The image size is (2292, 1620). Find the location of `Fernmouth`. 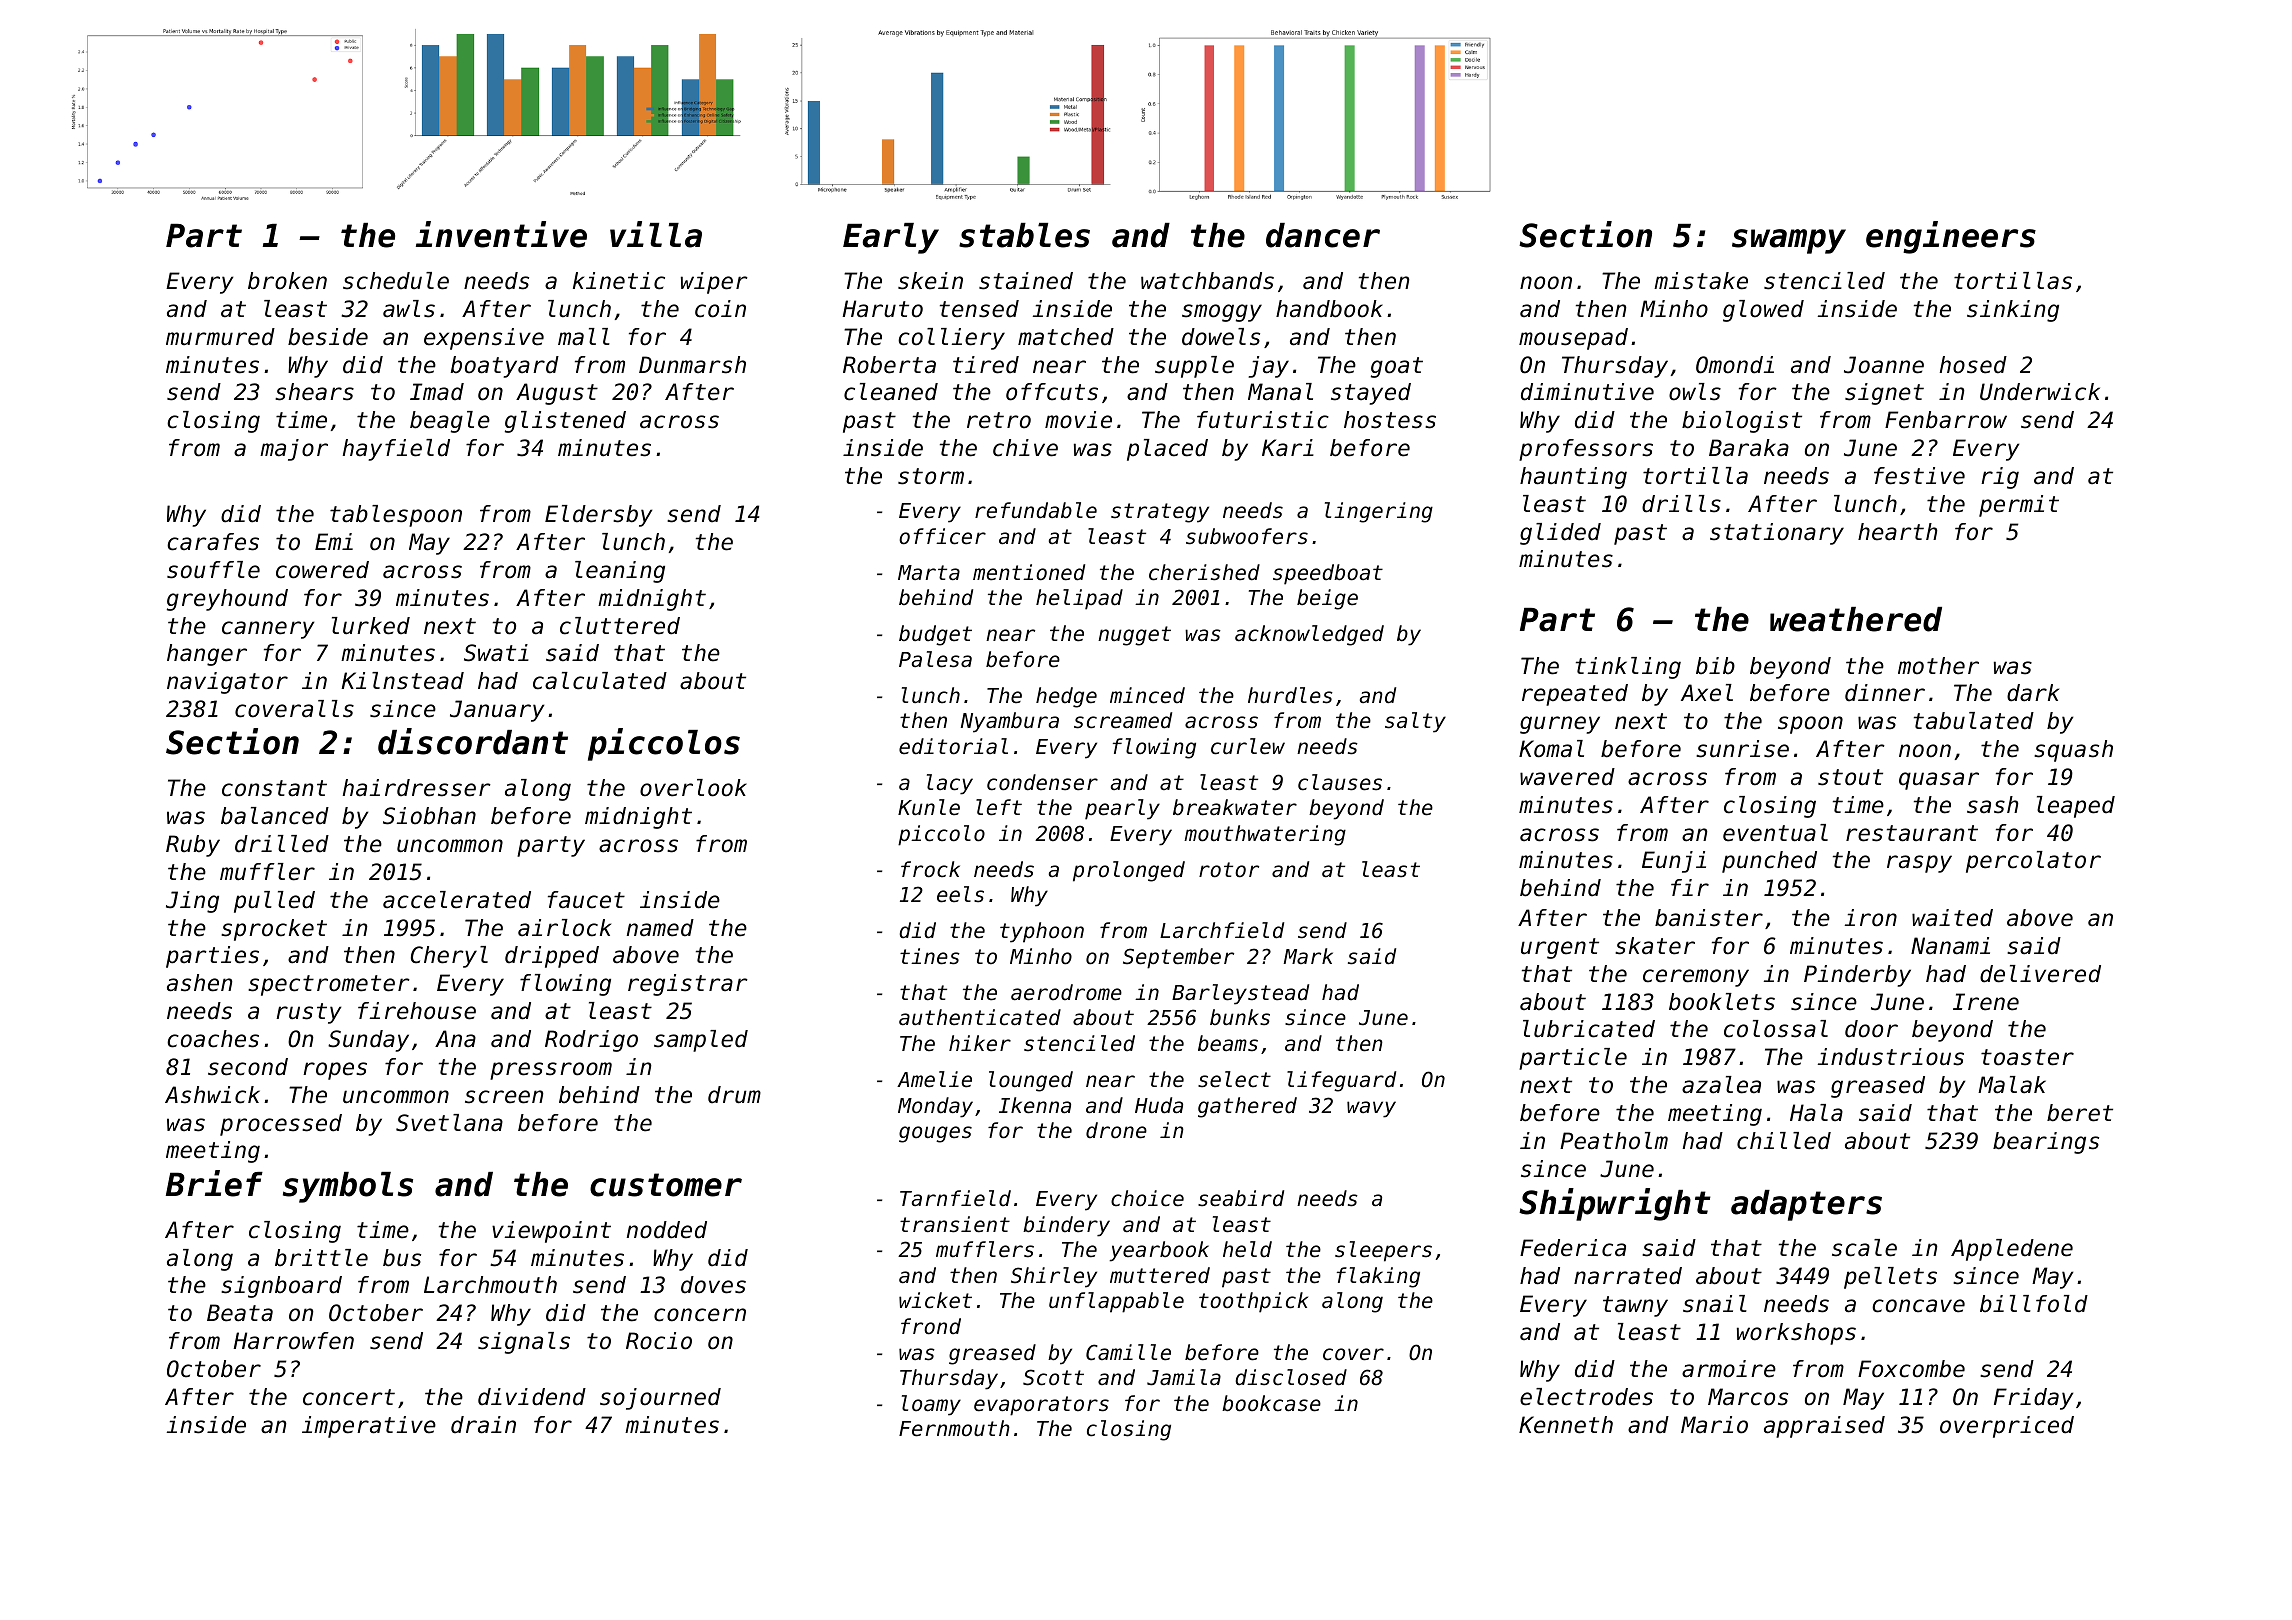

Fernmouth is located at coordinates (954, 1428).
